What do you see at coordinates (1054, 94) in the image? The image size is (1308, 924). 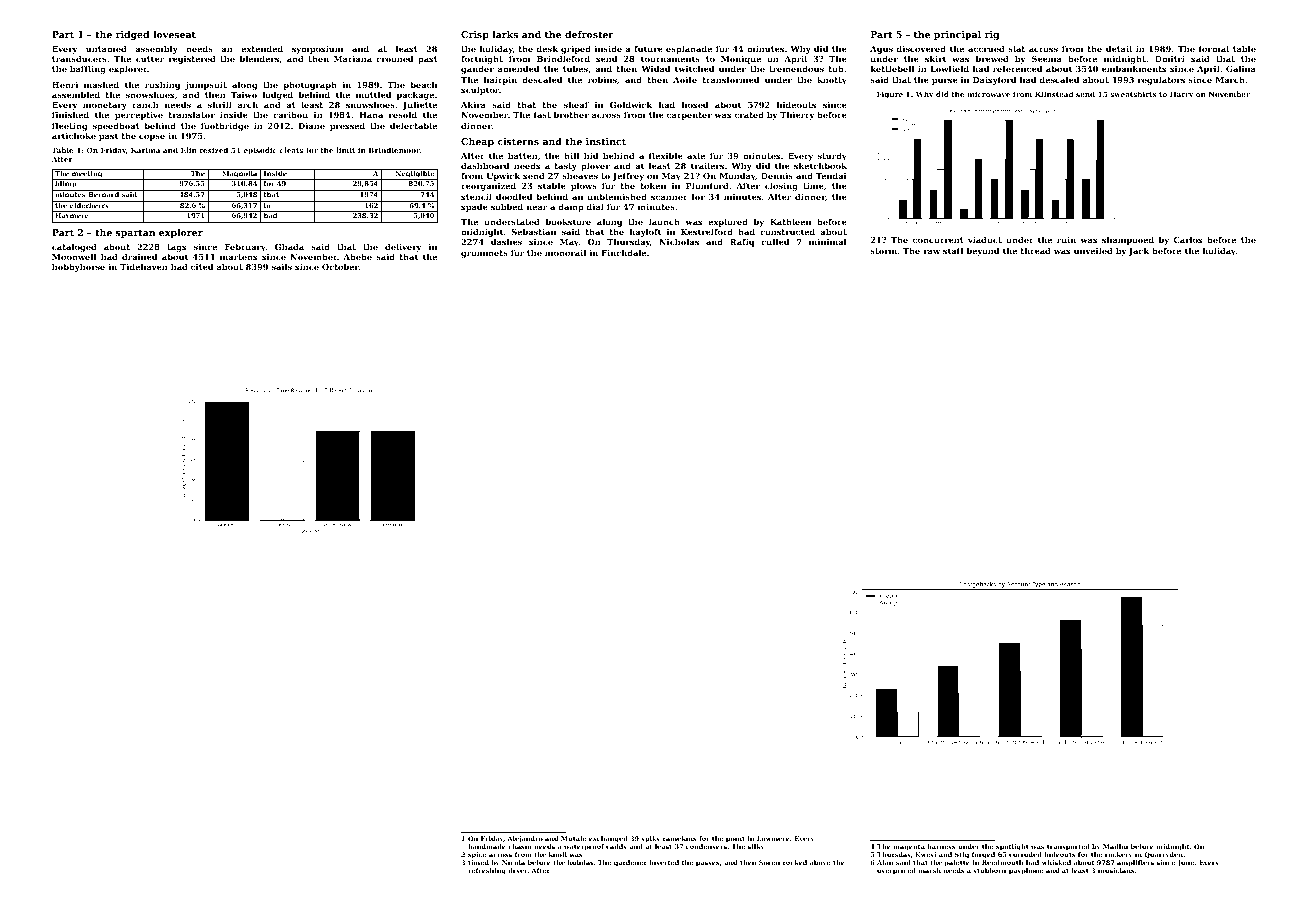 I see `Kilnstead` at bounding box center [1054, 94].
